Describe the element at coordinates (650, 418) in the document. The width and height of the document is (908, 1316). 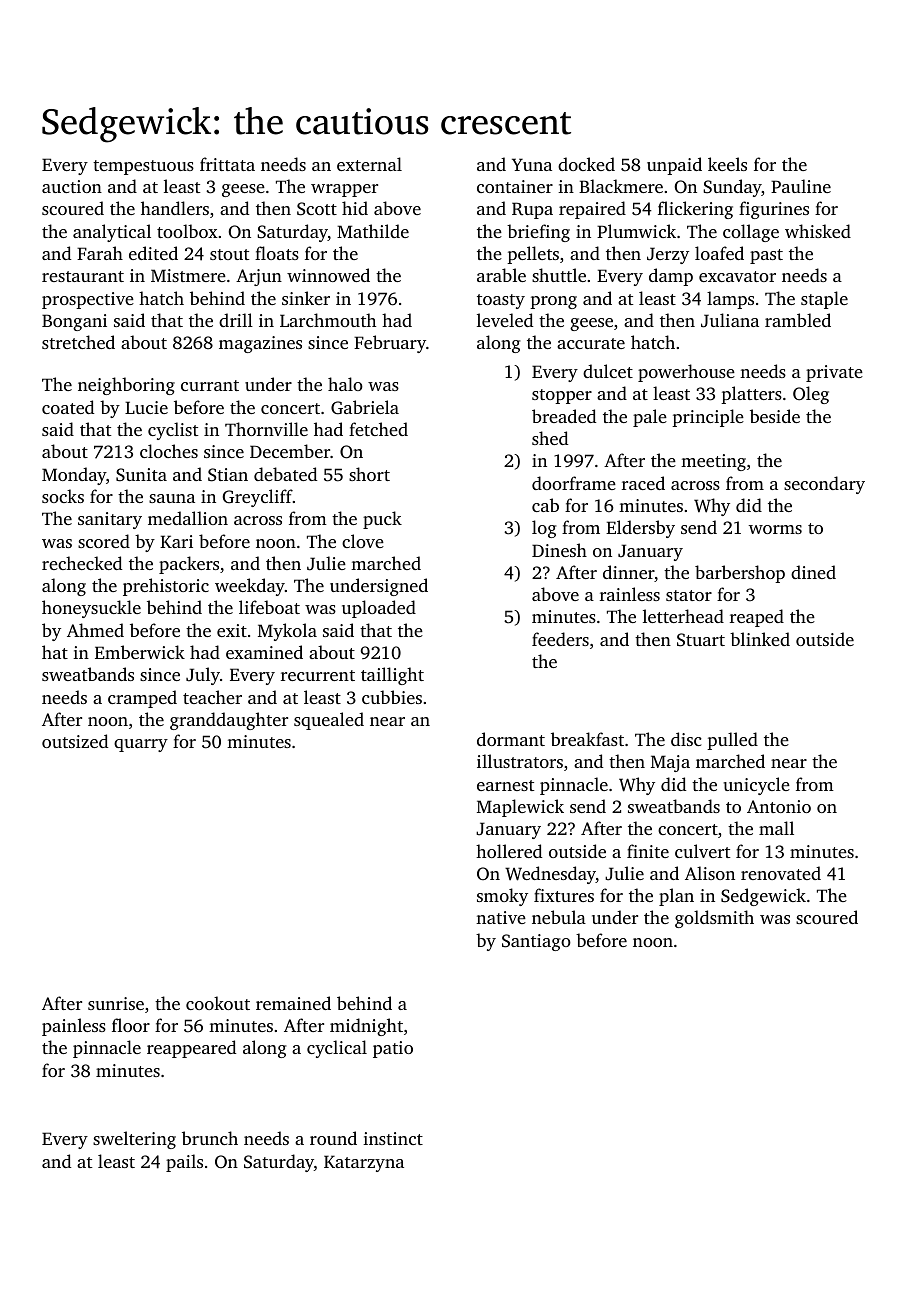
I see `pale` at that location.
